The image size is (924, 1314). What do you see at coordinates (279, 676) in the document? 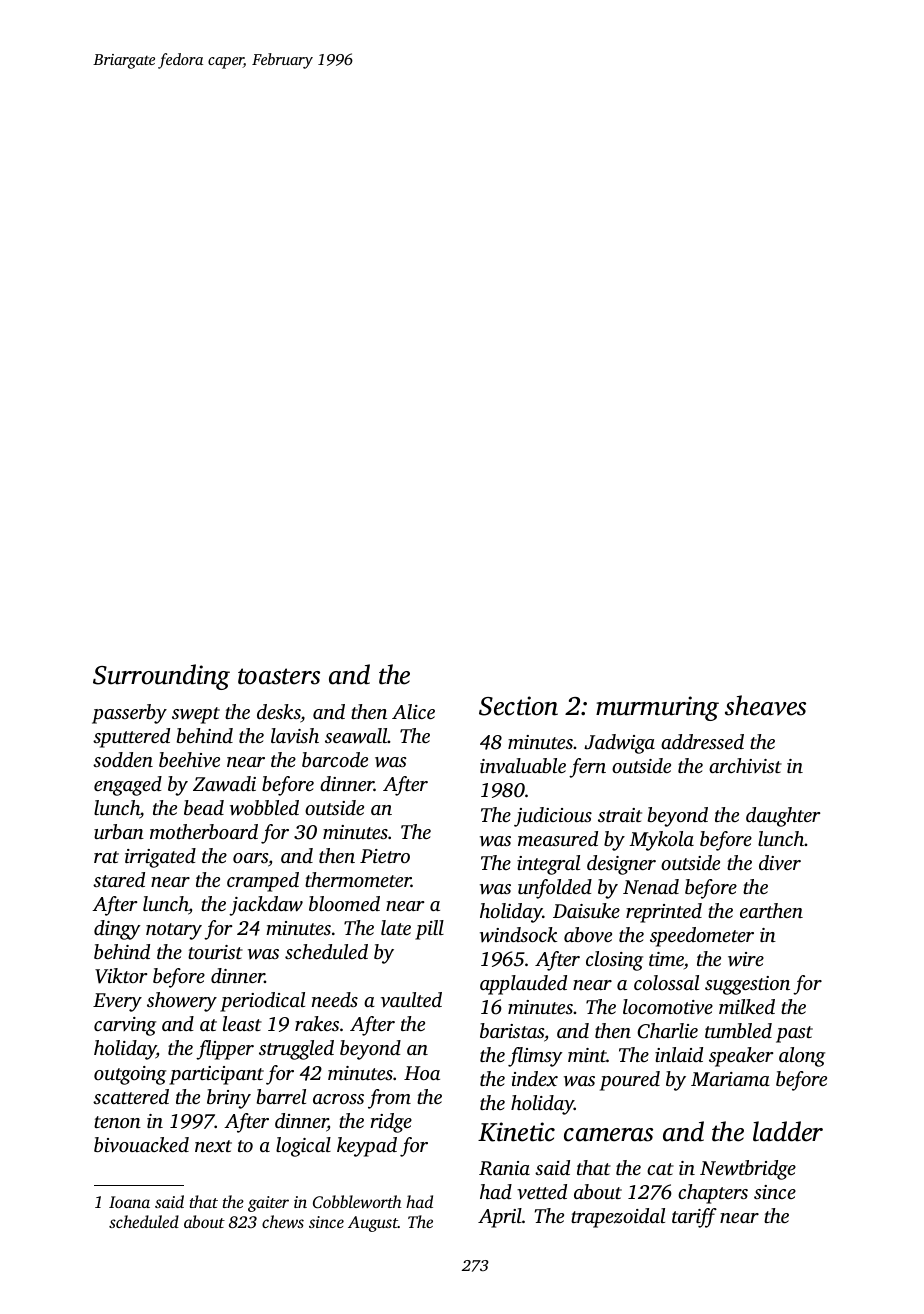
I see `toasters` at bounding box center [279, 676].
